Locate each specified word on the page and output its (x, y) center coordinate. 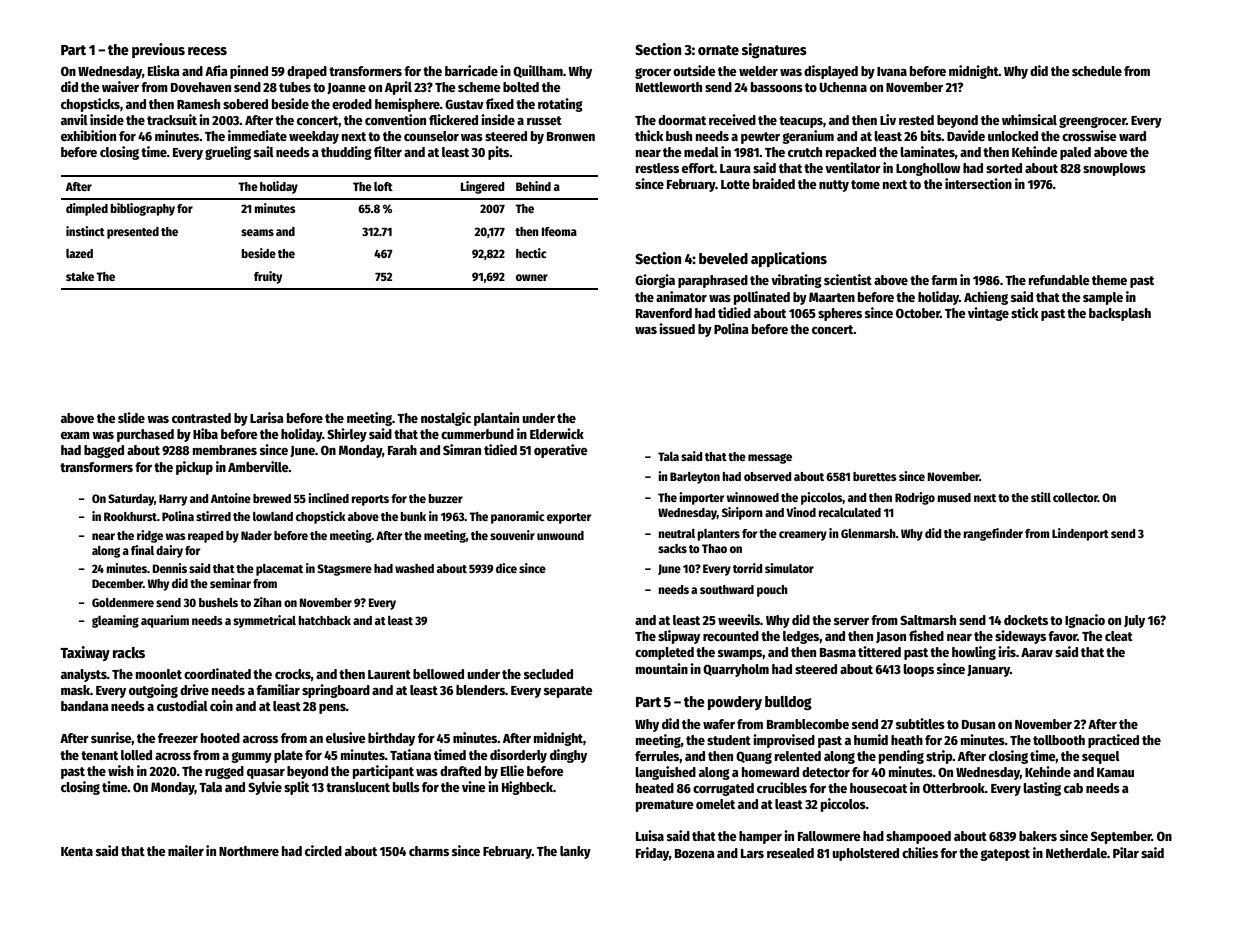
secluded (548, 674)
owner (532, 277)
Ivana (892, 71)
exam (75, 435)
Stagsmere (344, 570)
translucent (358, 787)
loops (918, 670)
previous (158, 50)
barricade (471, 70)
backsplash (1120, 314)
